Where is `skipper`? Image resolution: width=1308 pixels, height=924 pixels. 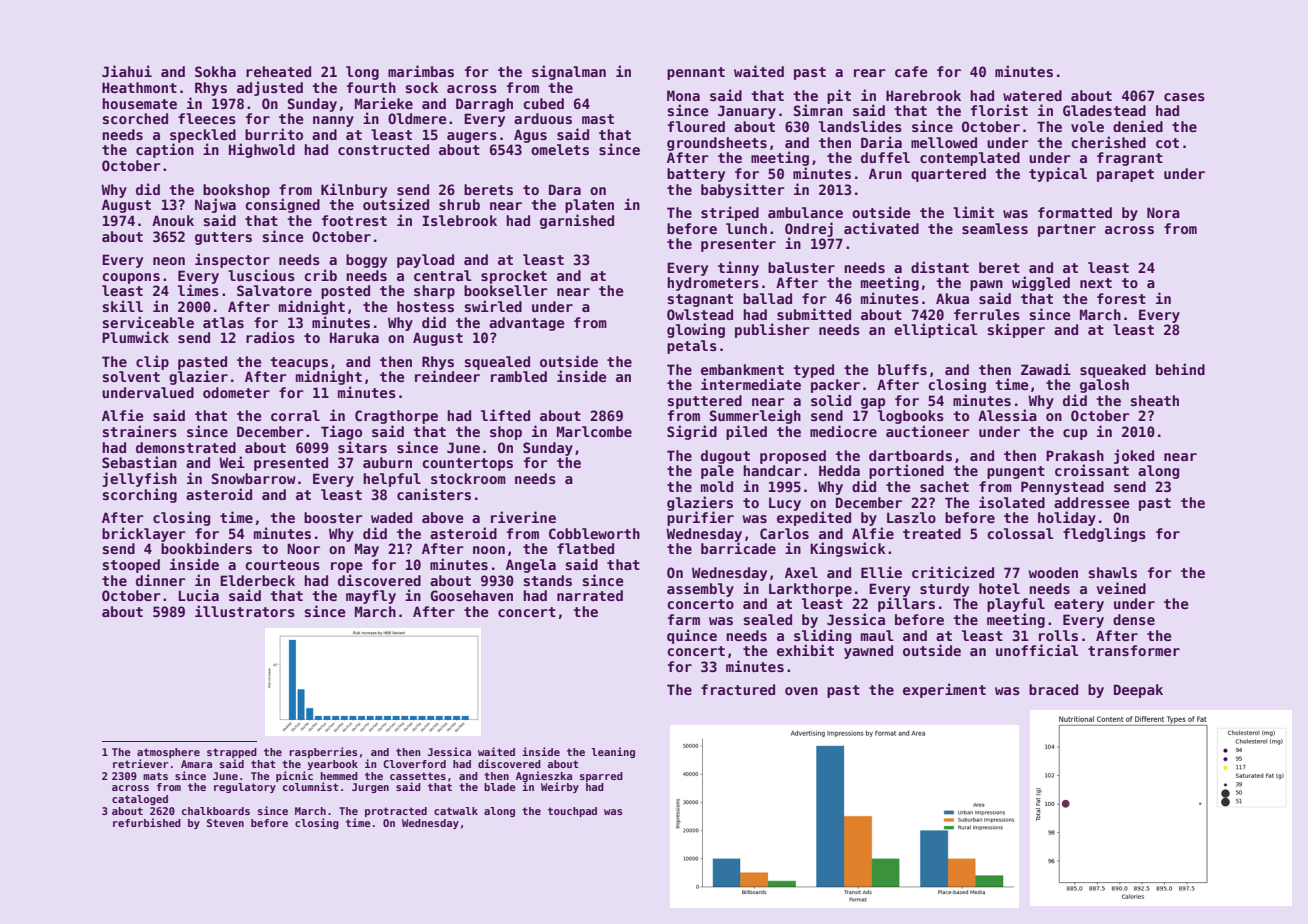
skipper is located at coordinates (1016, 330).
